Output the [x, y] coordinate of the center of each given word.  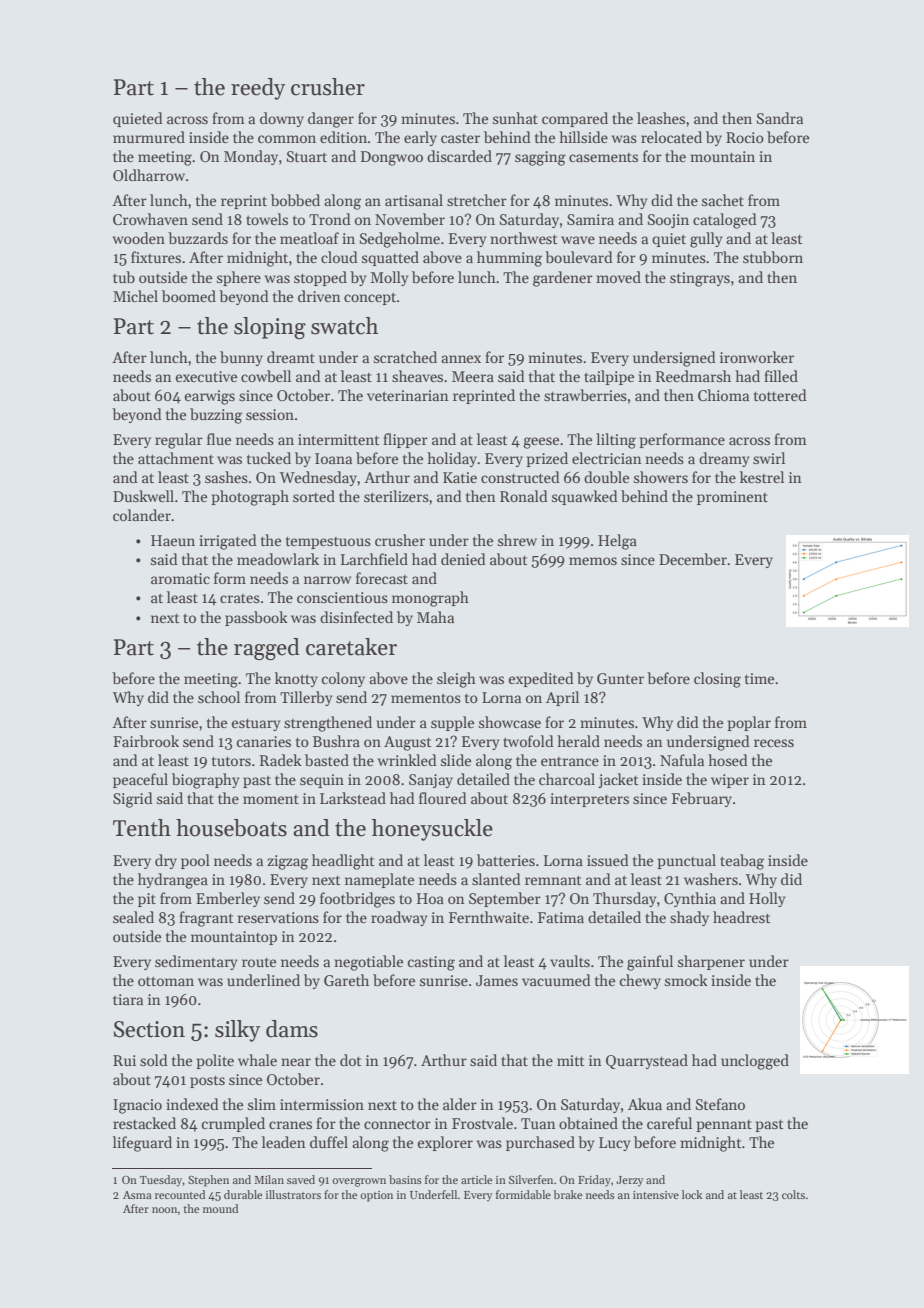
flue [219, 439]
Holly [767, 899]
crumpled [233, 1124]
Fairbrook [146, 741]
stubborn [773, 257]
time [759, 678]
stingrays [700, 279]
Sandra [780, 118]
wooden [138, 238]
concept [370, 298]
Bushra [336, 741]
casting [431, 963]
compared [575, 119]
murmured [149, 137]
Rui [124, 1060]
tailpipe [609, 377]
